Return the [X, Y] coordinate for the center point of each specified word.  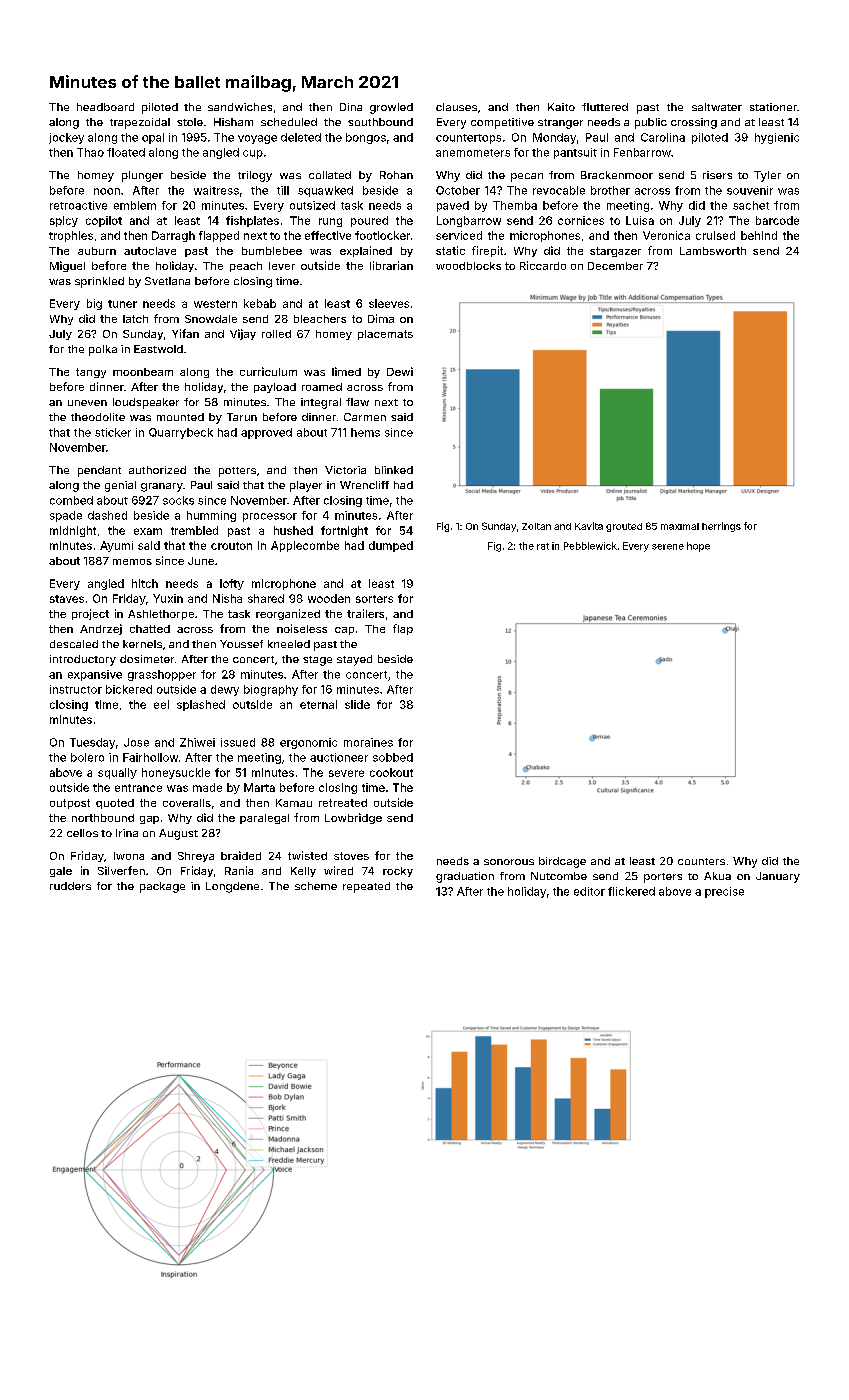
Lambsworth [713, 251]
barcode [777, 220]
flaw [357, 402]
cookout [391, 772]
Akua [717, 876]
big [94, 304]
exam [148, 531]
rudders [70, 886]
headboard [105, 107]
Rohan [396, 175]
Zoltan [536, 526]
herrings [721, 527]
